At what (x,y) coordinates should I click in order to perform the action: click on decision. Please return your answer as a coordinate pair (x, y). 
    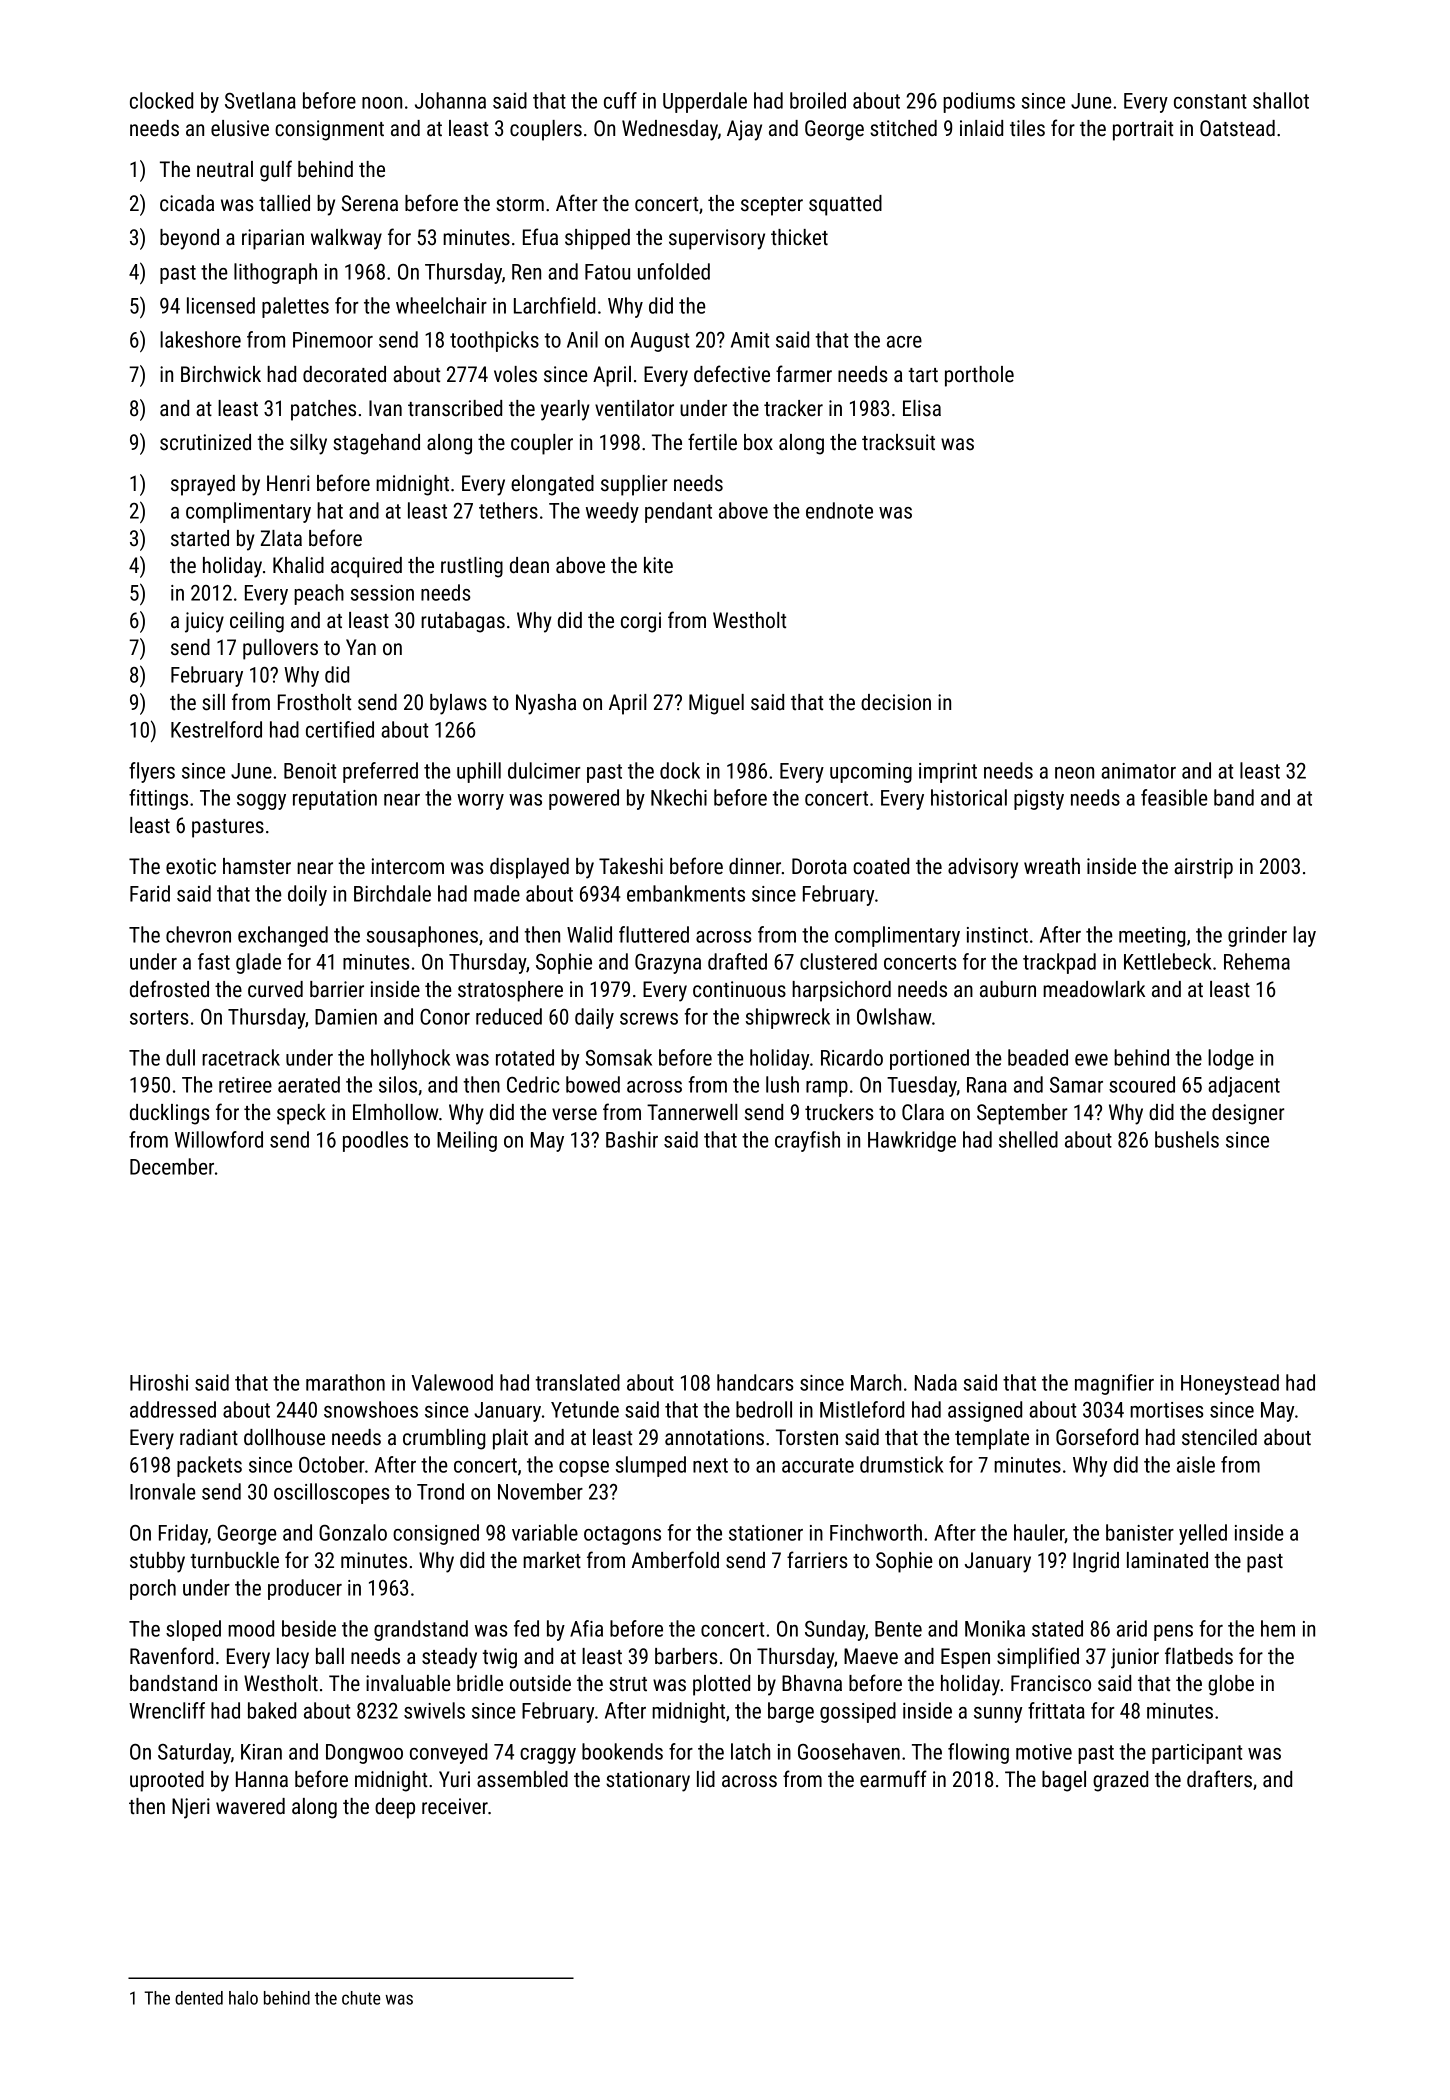
    Looking at the image, I should click on (896, 702).
